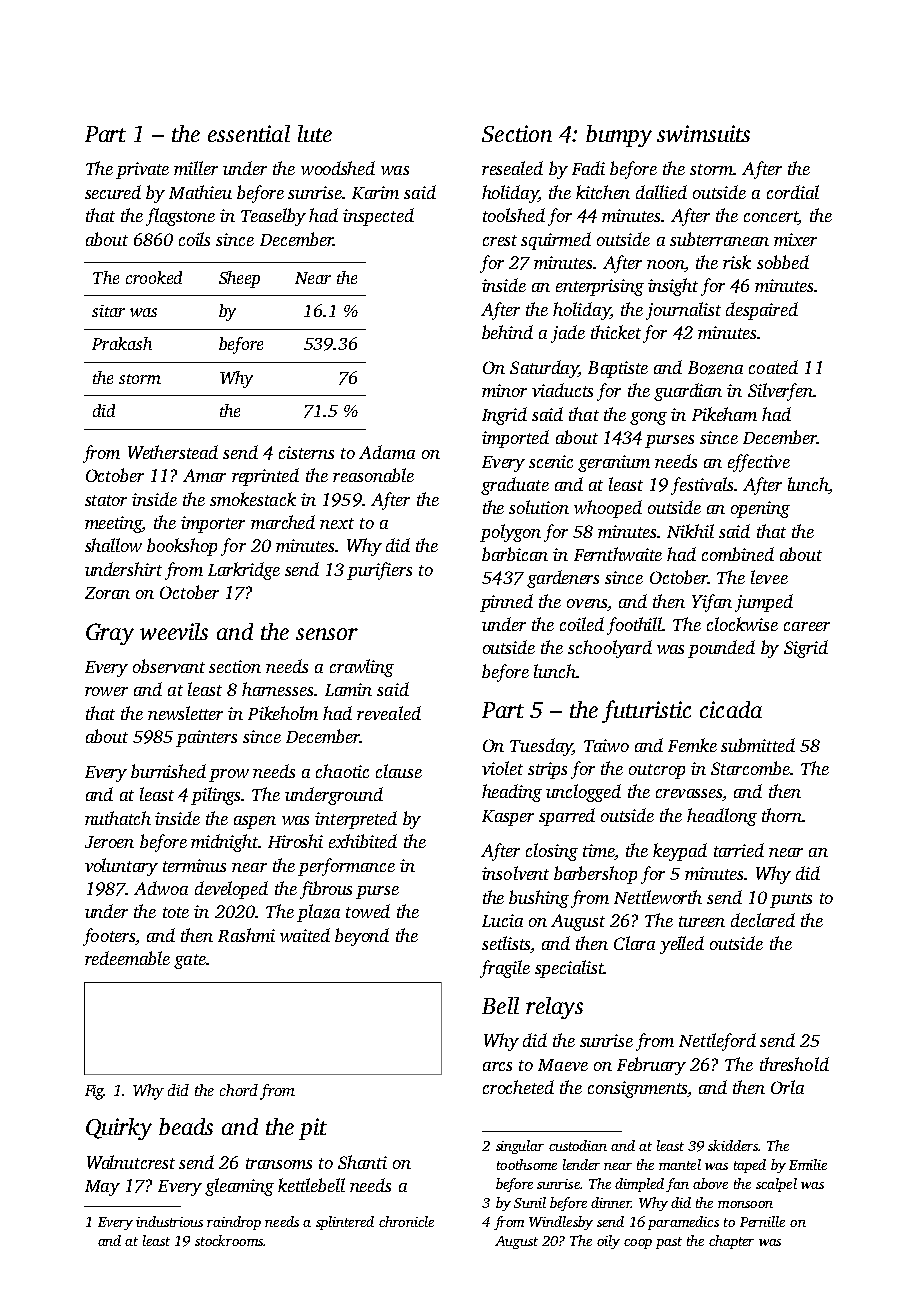 This page has height=1308, width=924. Describe the element at coordinates (703, 133) in the page. I see `swimsuits` at that location.
